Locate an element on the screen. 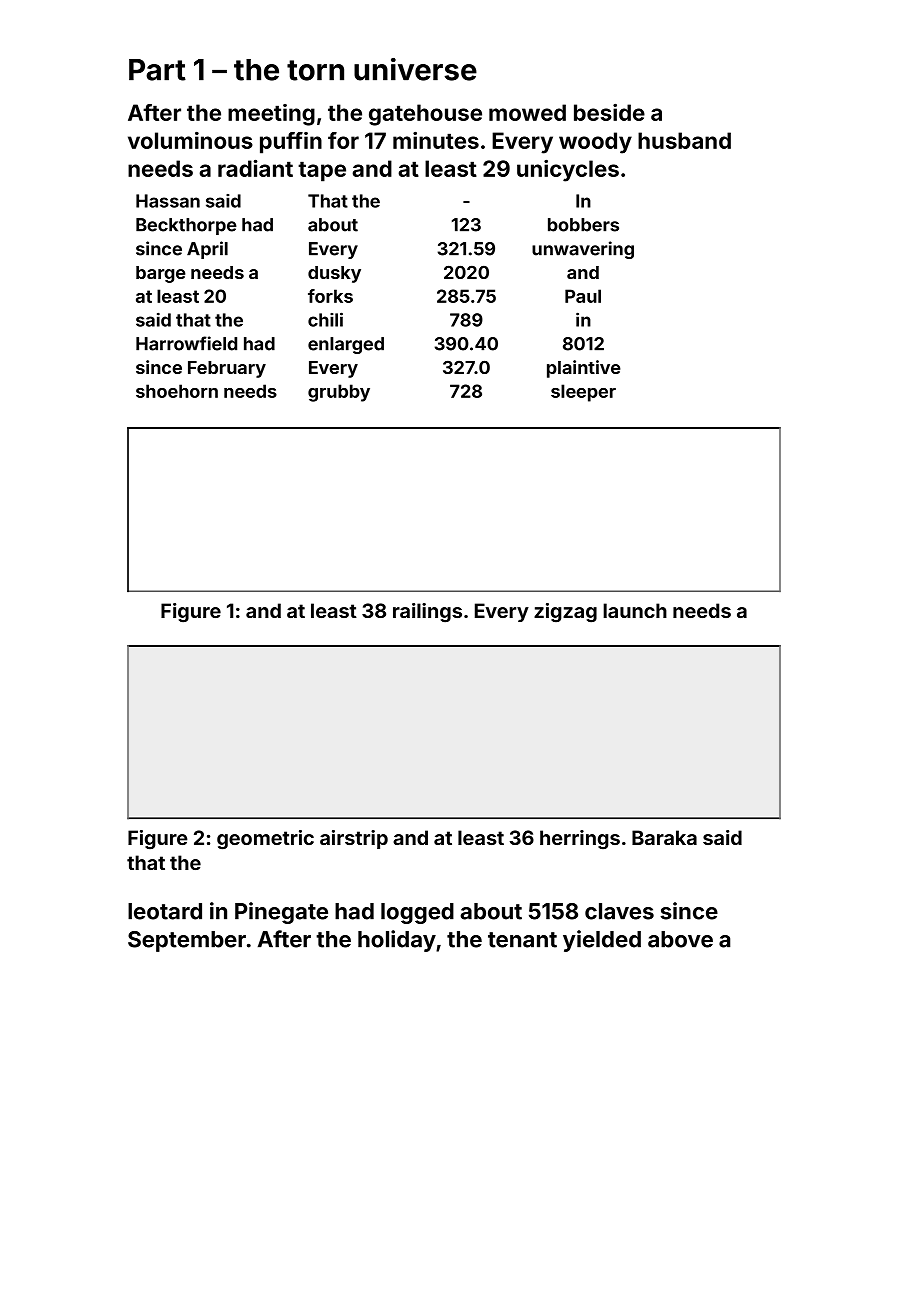 The image size is (908, 1316). railings is located at coordinates (427, 613).
